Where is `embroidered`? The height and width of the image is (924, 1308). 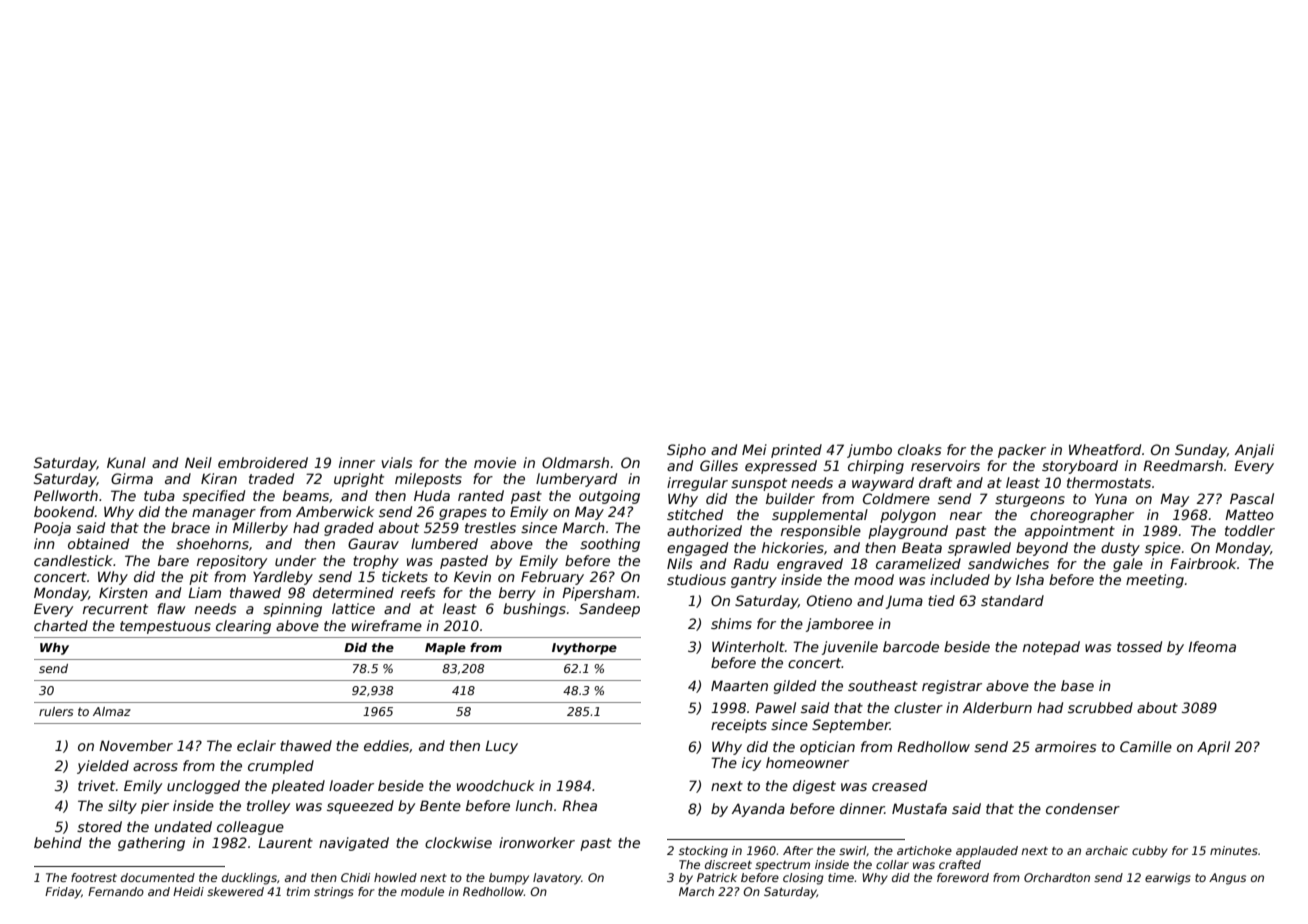
embroidered is located at coordinates (263, 462).
